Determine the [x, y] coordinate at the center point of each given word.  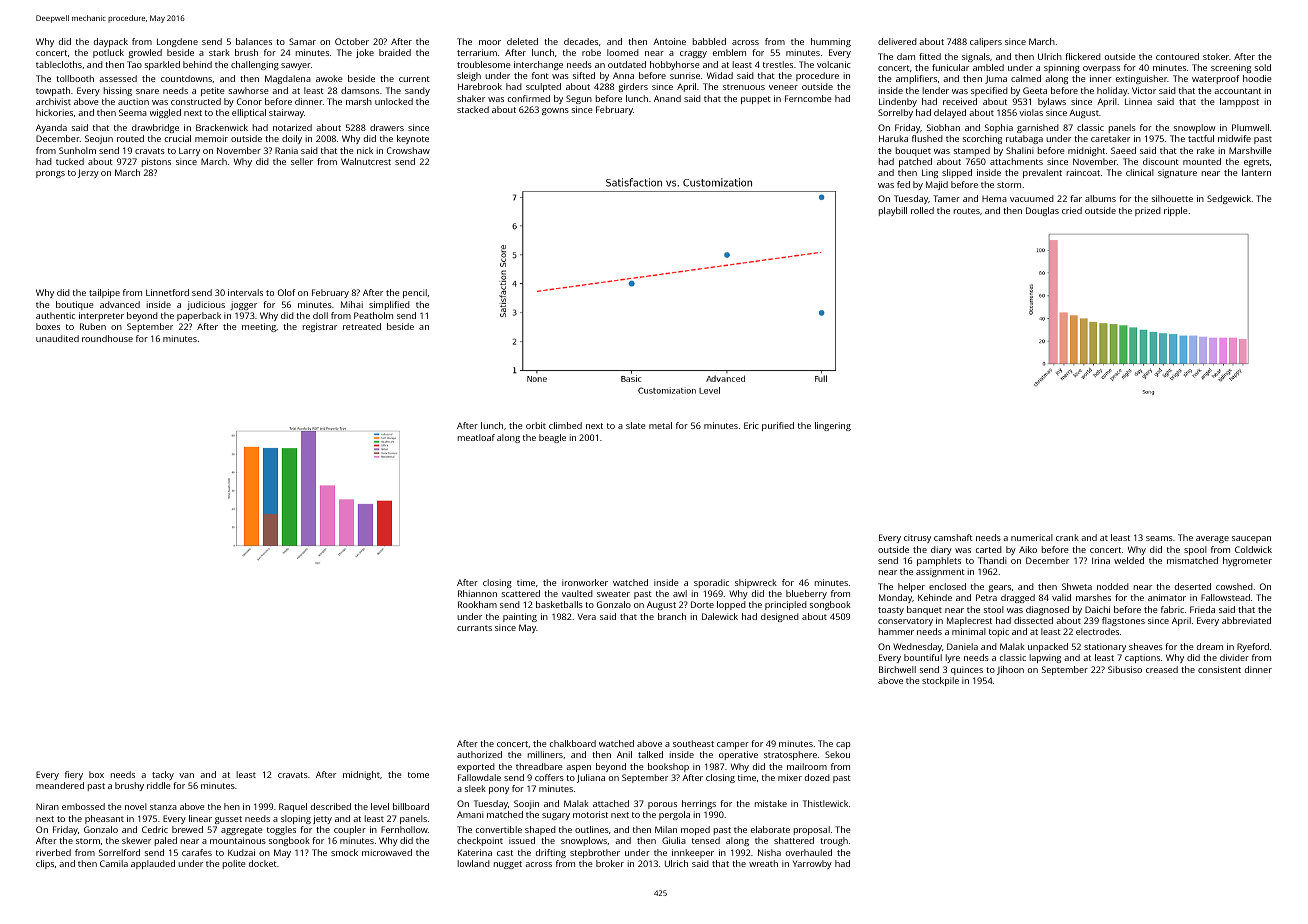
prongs [50, 174]
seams [1159, 538]
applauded [153, 864]
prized [1148, 211]
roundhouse [107, 338]
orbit [536, 425]
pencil [415, 293]
